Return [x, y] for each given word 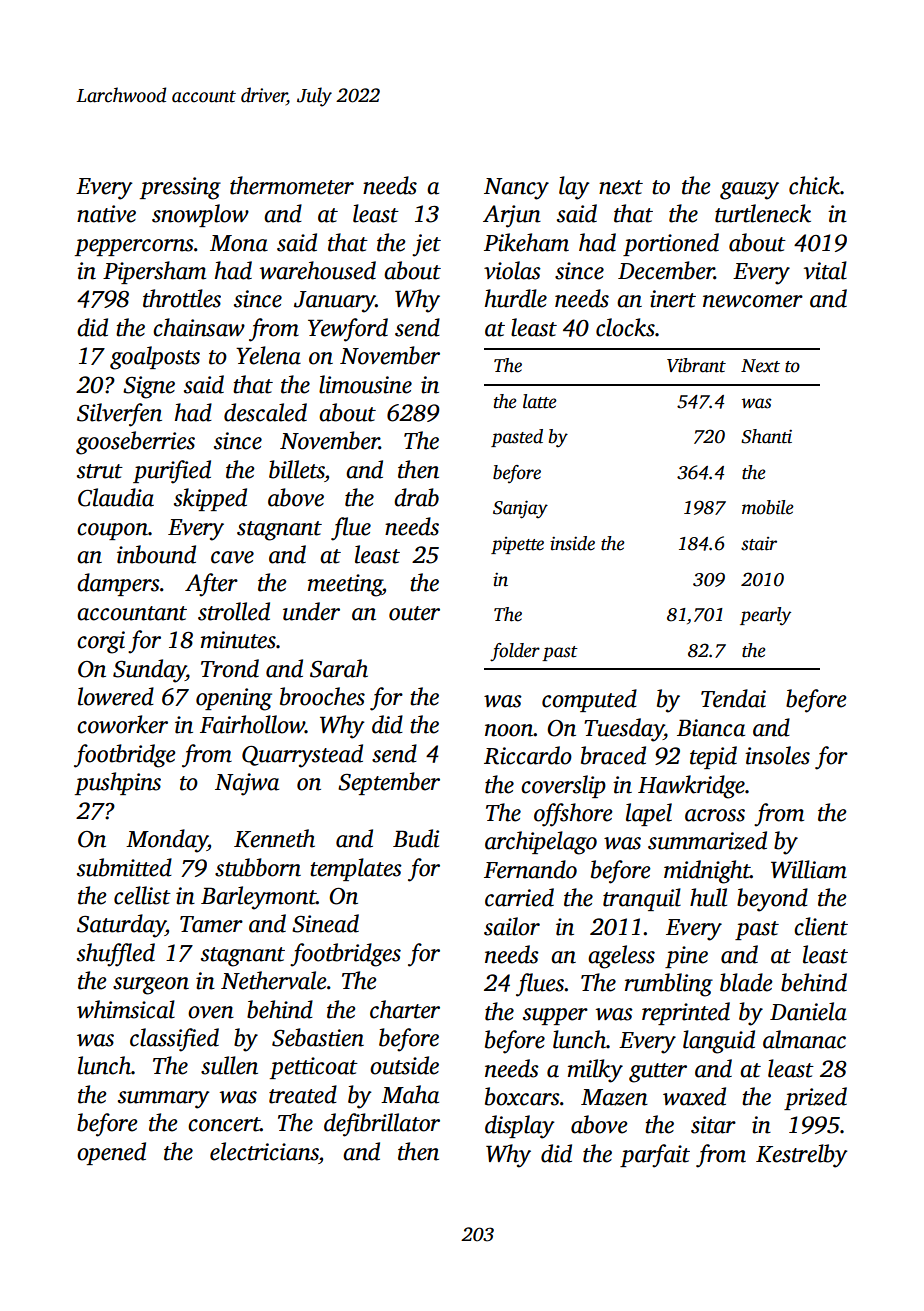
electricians [264, 1151]
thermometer [292, 185]
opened [111, 1153]
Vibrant [696, 365]
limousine [365, 384]
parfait [655, 1156]
